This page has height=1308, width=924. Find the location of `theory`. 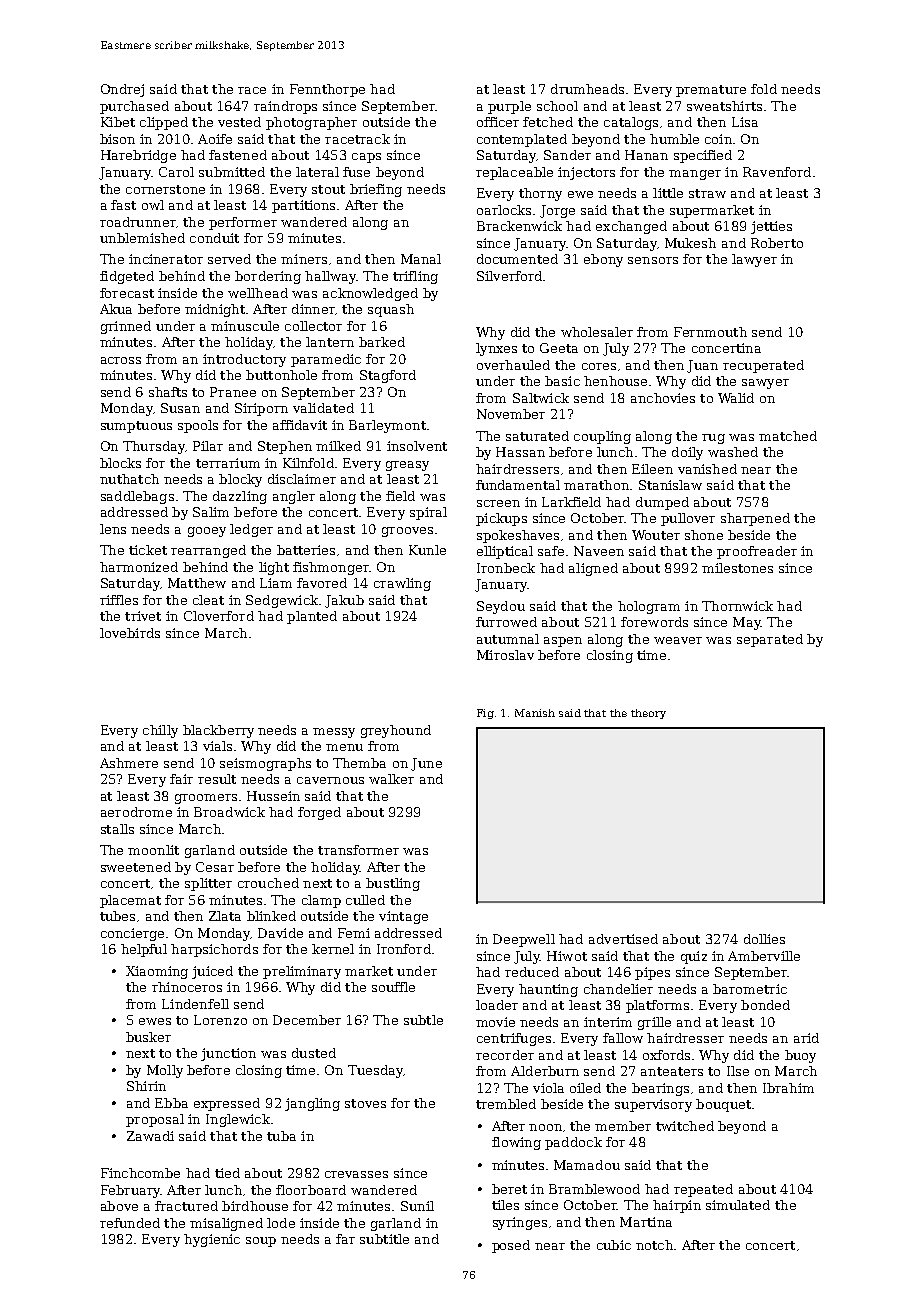

theory is located at coordinates (648, 714).
